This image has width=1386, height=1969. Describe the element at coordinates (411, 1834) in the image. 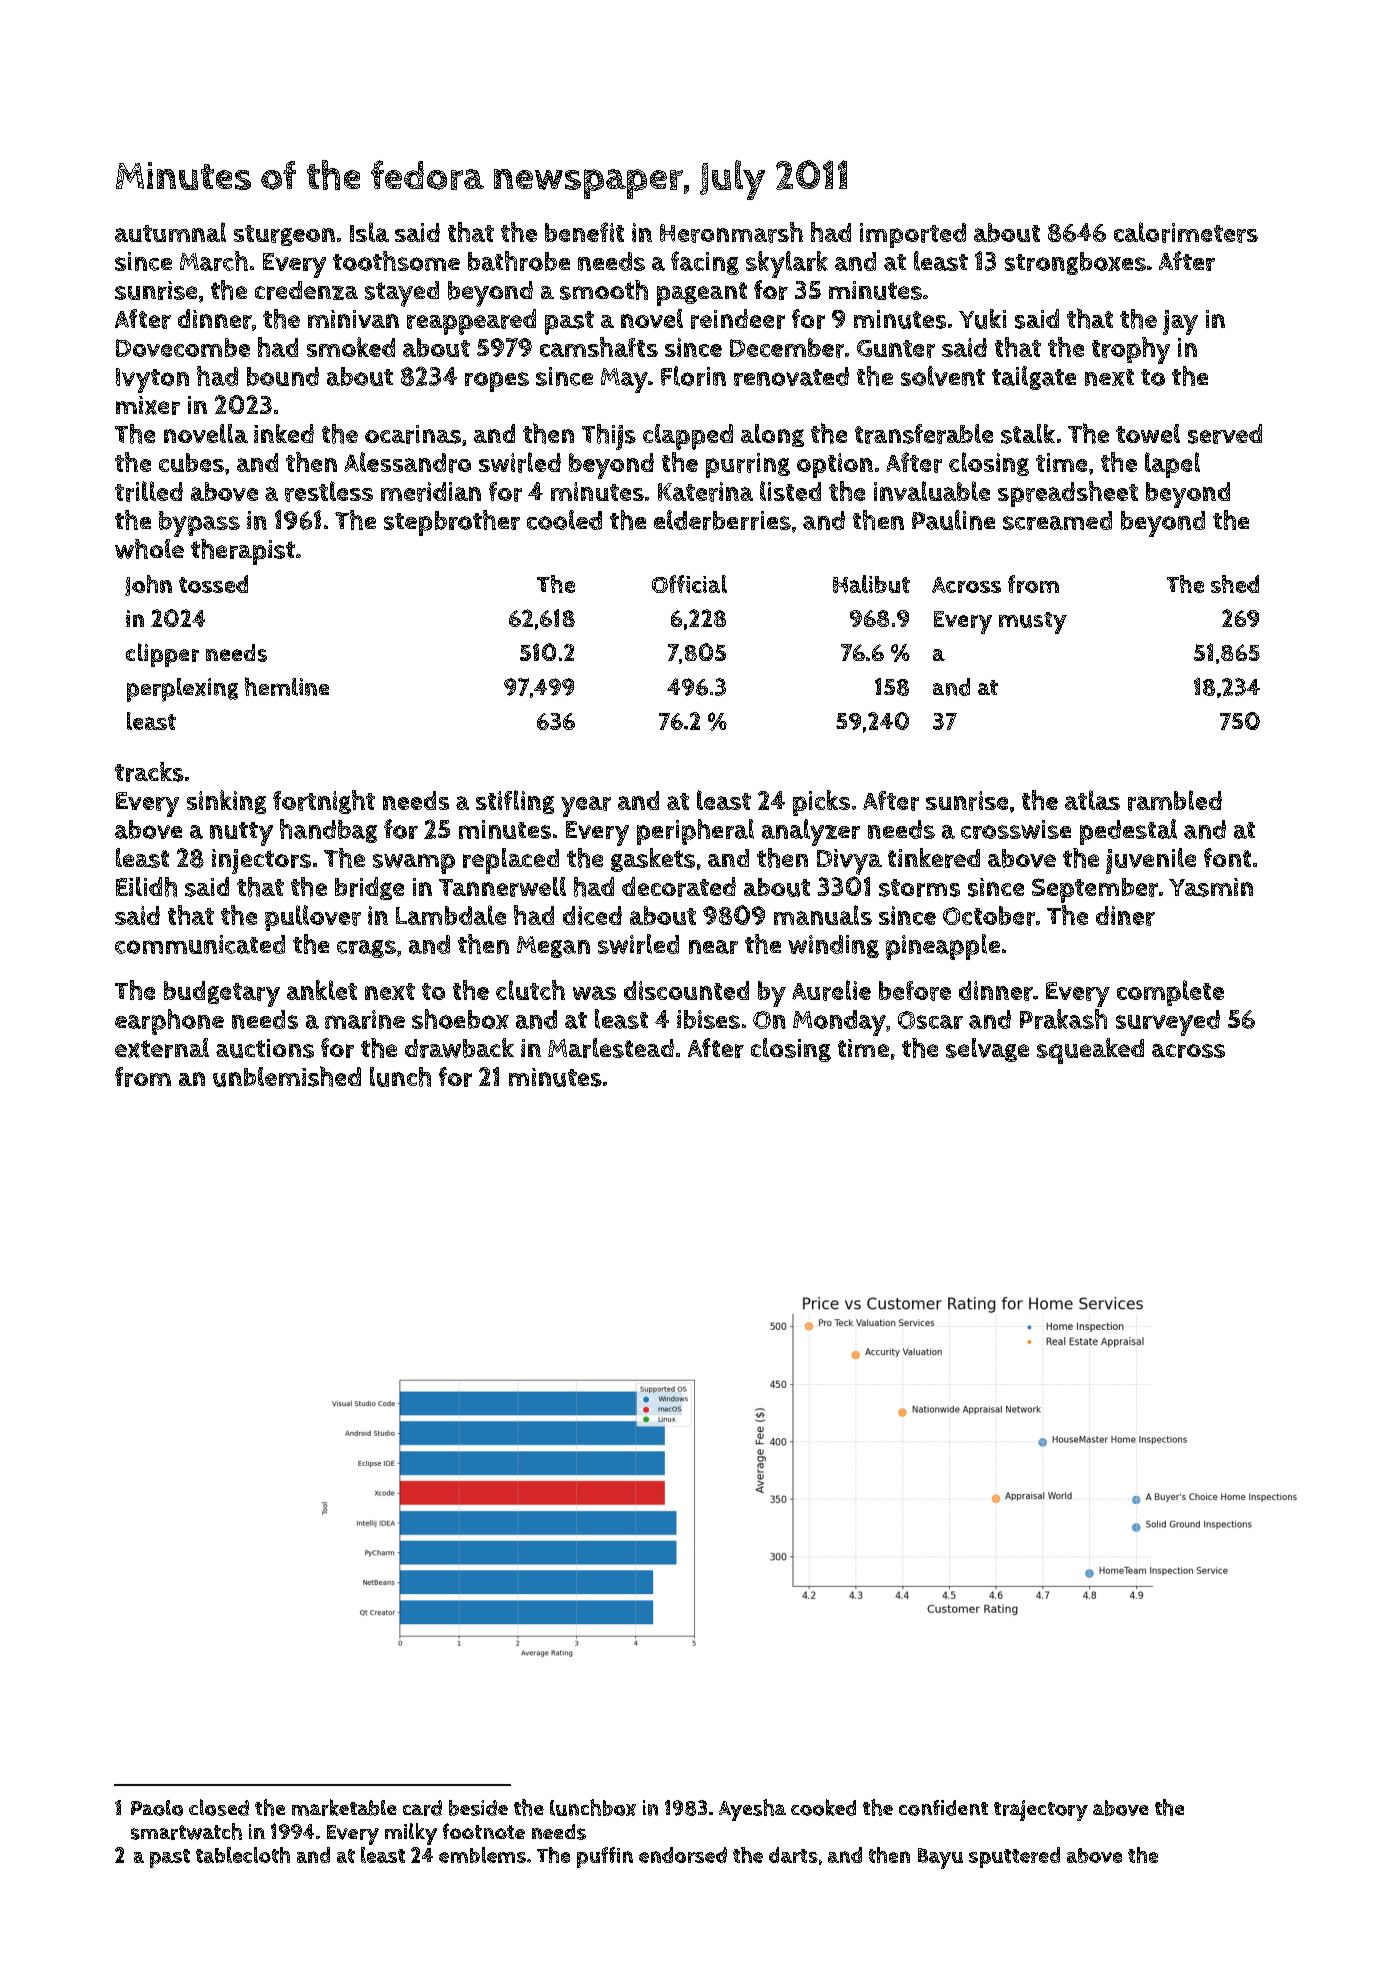

I see `milky` at that location.
